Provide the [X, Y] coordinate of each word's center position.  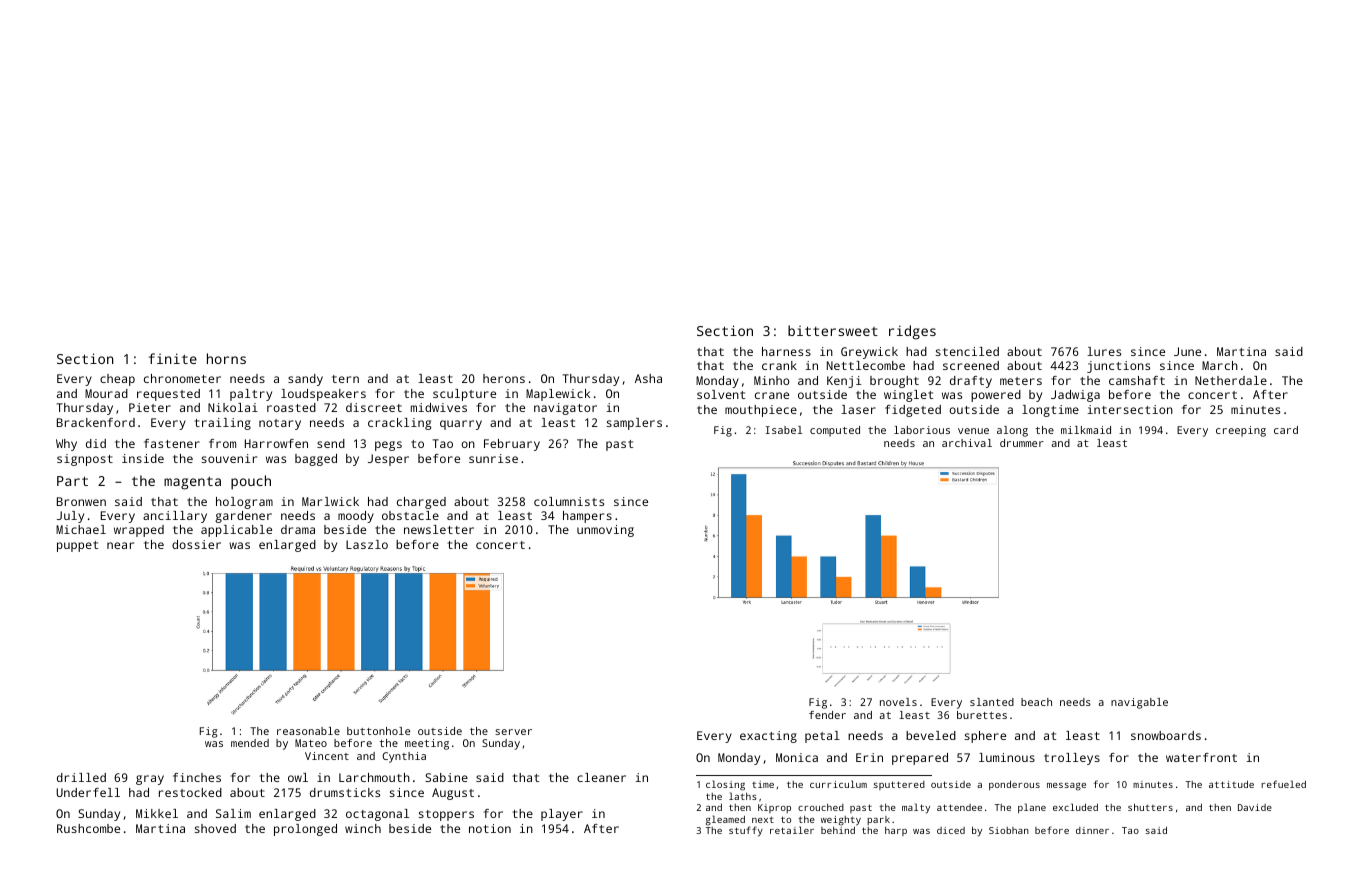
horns [226, 358]
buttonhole [378, 731]
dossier [196, 544]
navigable [1139, 703]
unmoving [605, 531]
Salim [233, 813]
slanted [992, 702]
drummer [1022, 443]
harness [786, 351]
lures [1104, 351]
